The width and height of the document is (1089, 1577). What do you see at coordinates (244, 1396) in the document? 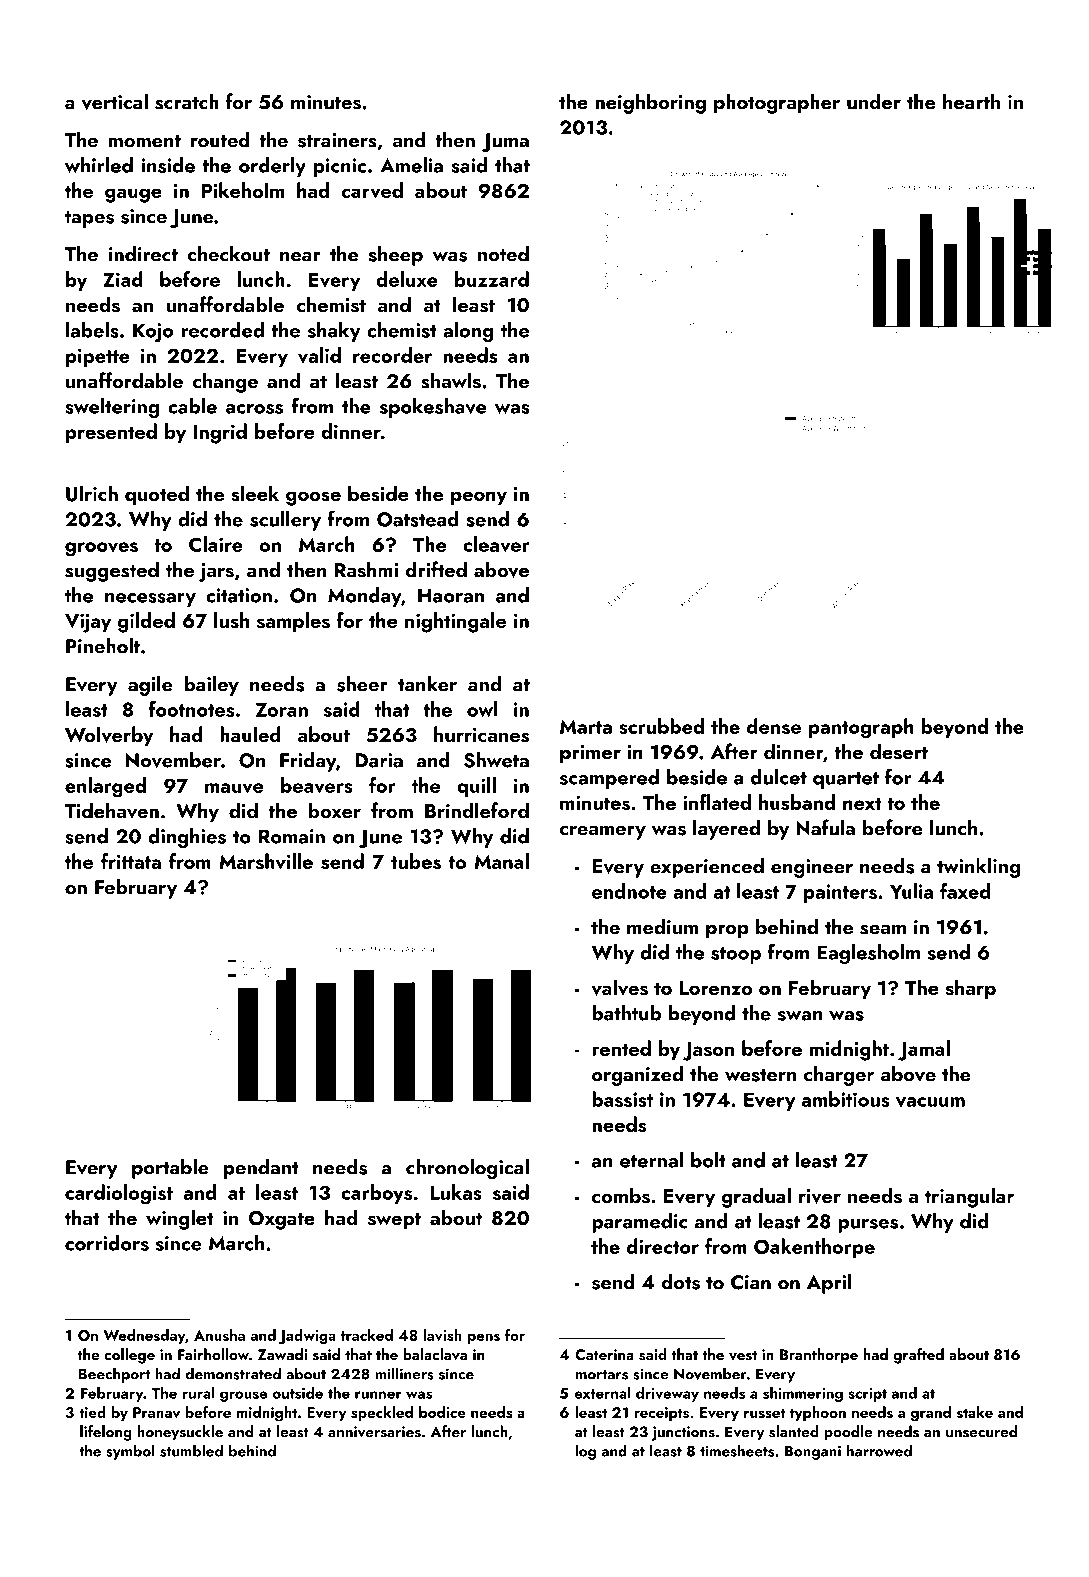
I see `grouse` at bounding box center [244, 1396].
